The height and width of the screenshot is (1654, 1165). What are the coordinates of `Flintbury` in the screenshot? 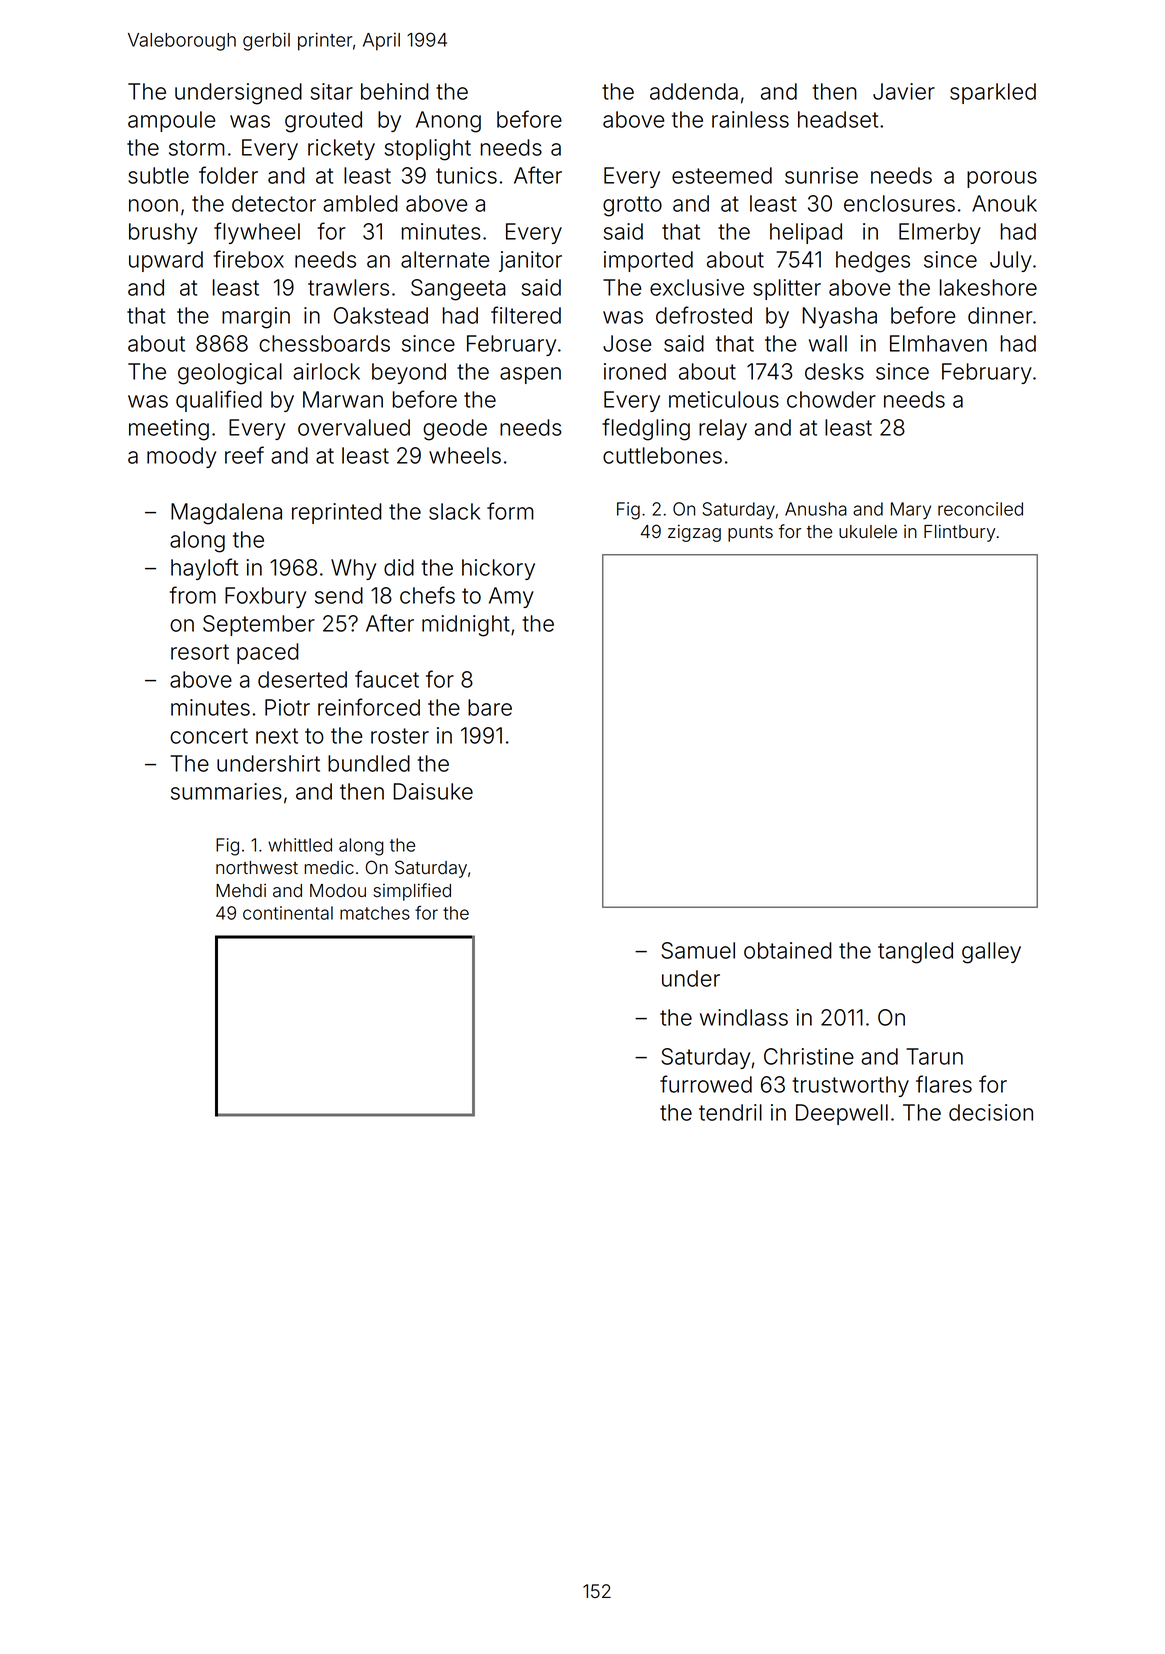 It's located at (959, 533).
